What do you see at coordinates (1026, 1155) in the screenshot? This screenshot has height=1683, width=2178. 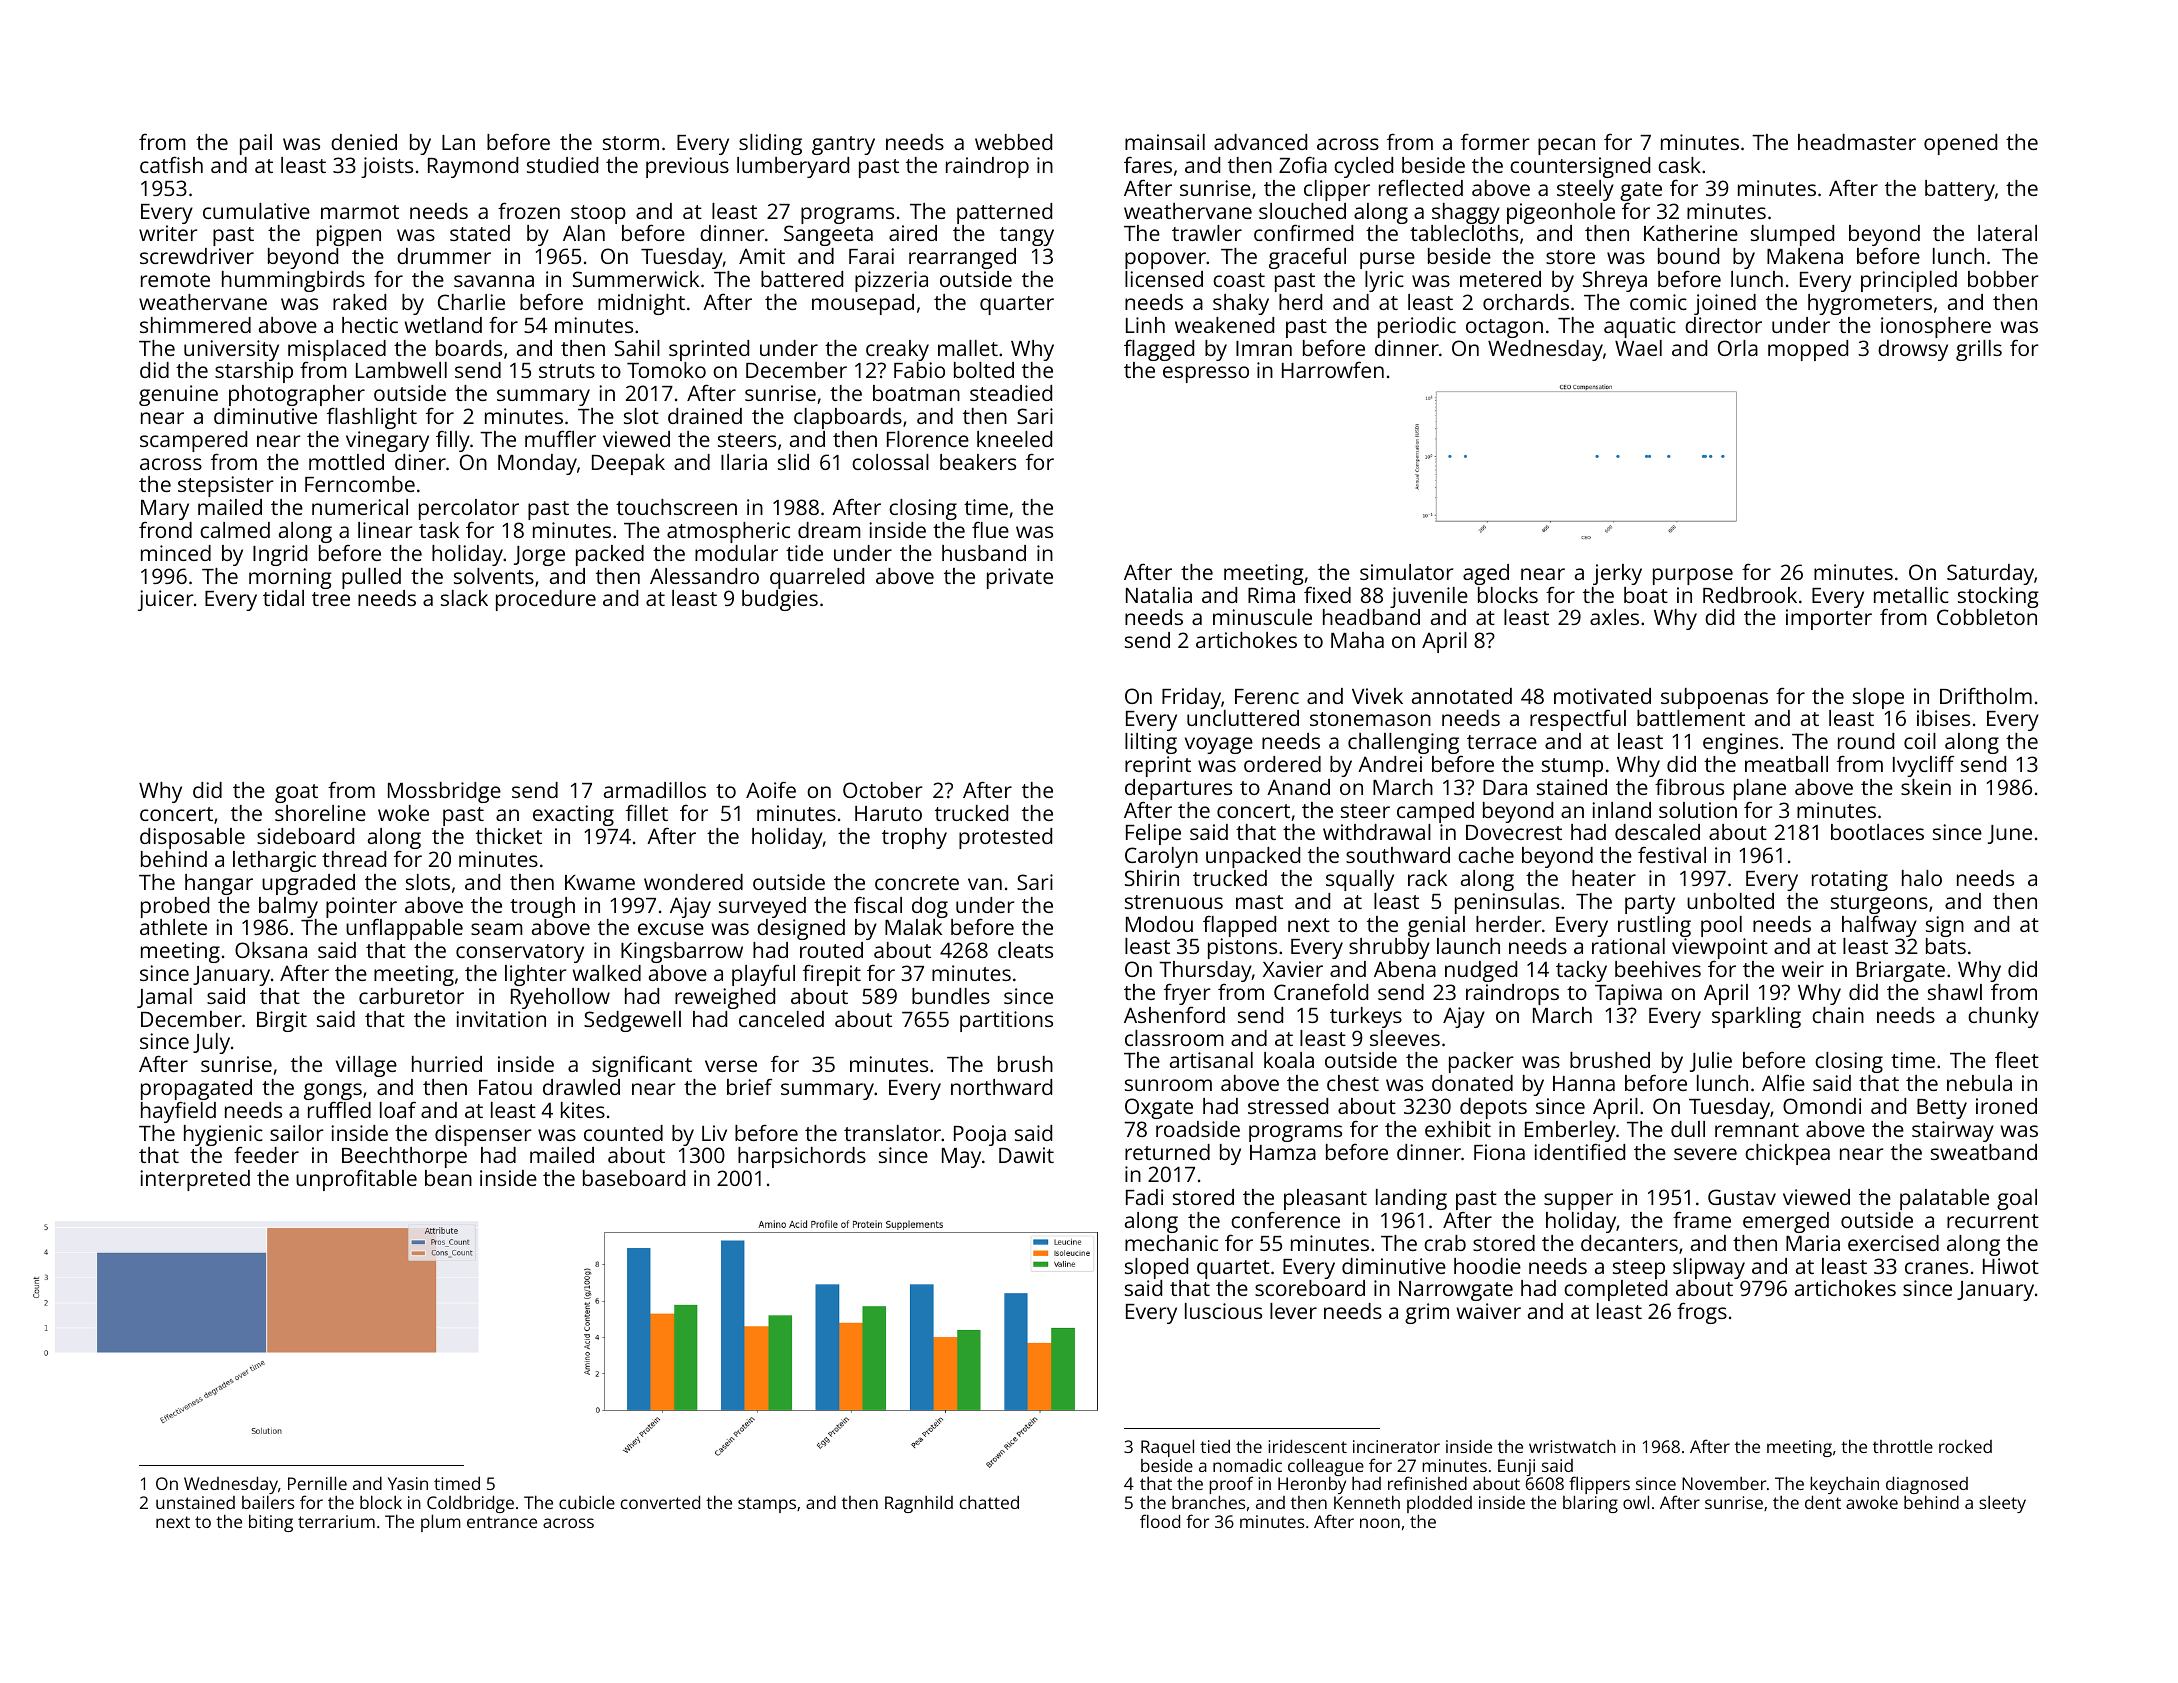 I see `Dawit` at bounding box center [1026, 1155].
